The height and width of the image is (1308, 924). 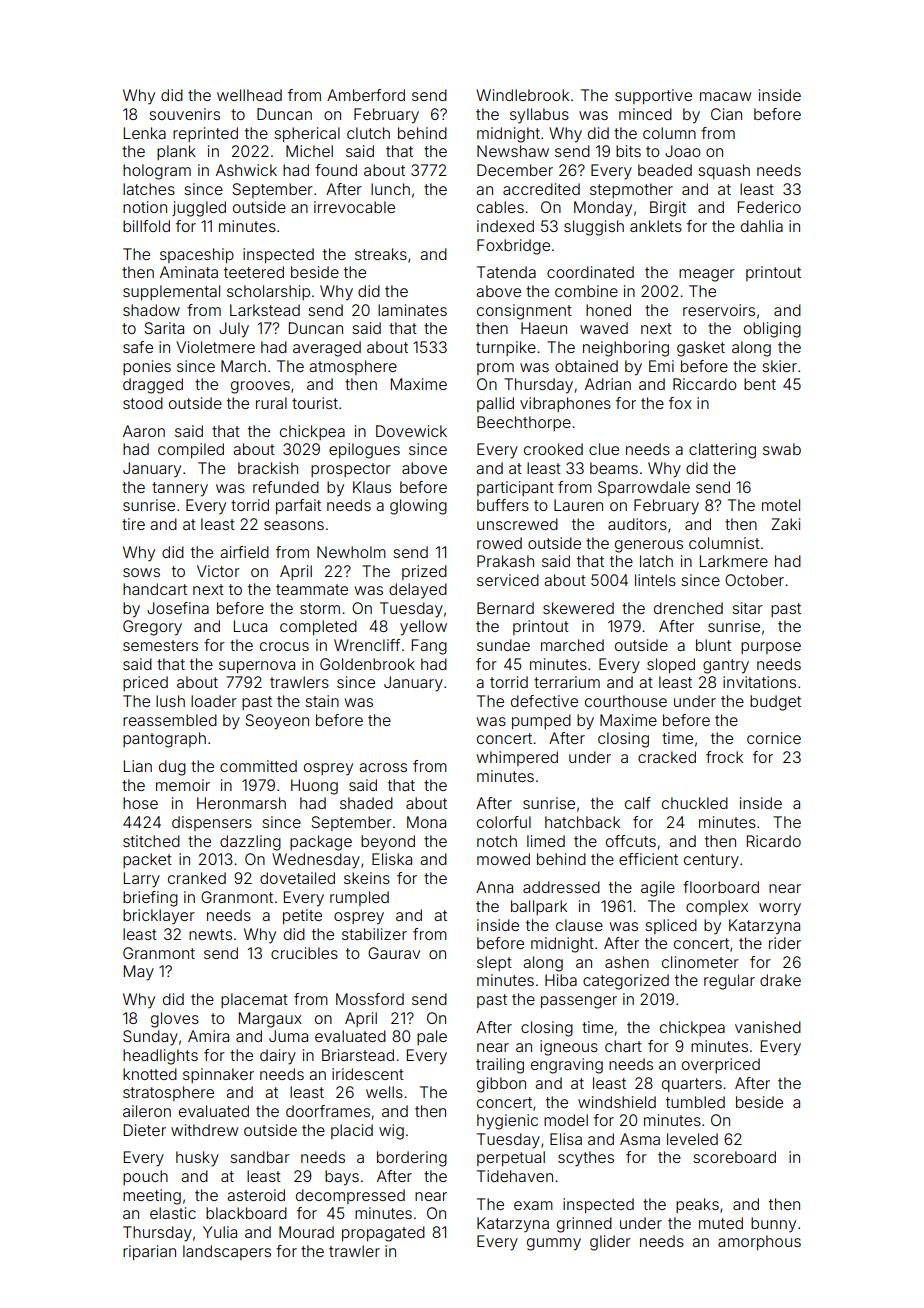 I want to click on scoreboard, so click(x=734, y=1157).
